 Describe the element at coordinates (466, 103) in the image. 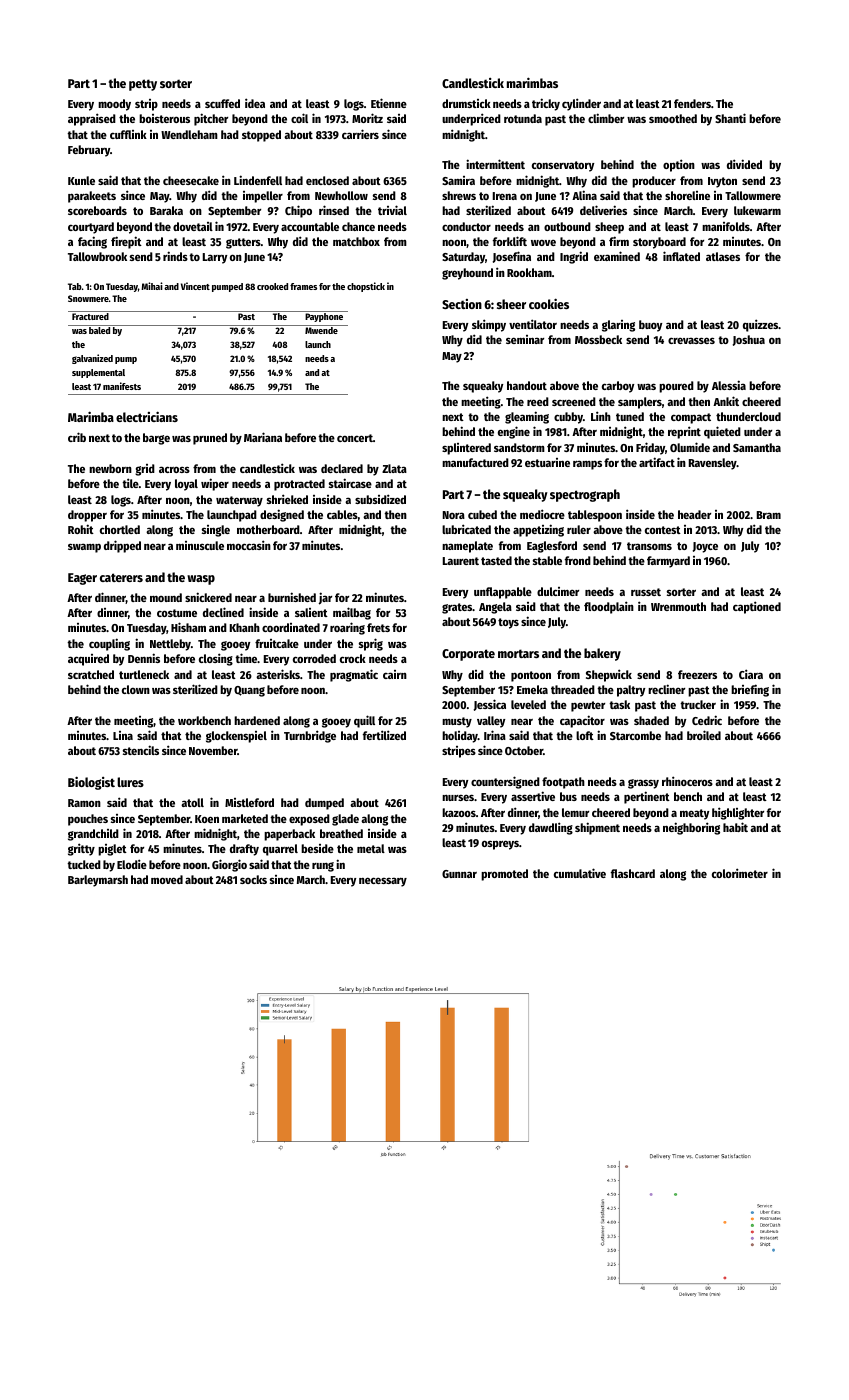

I see `drumstick` at that location.
